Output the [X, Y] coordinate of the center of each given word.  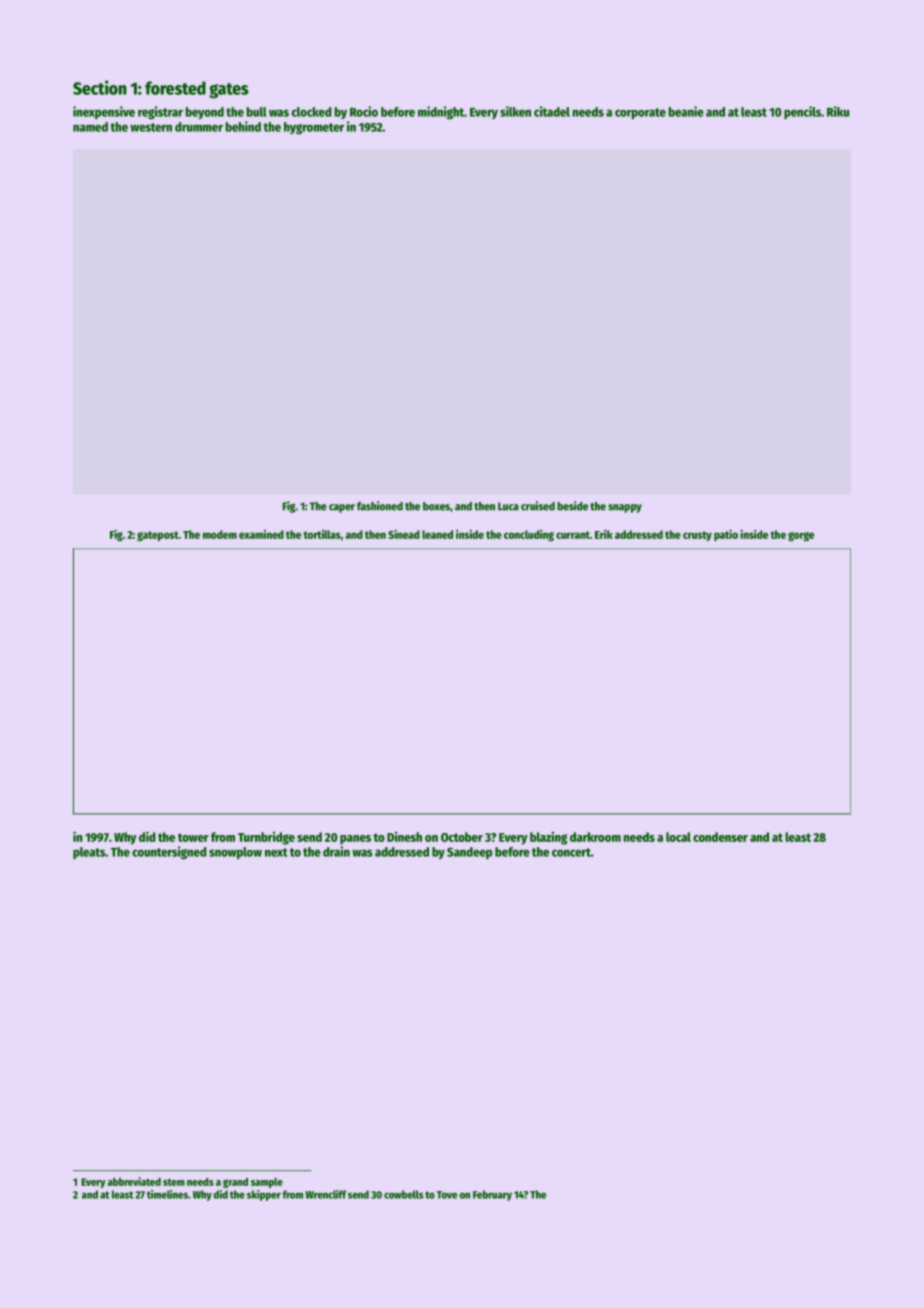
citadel [552, 111]
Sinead [404, 534]
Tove [447, 1195]
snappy [625, 508]
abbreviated [134, 1181]
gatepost [158, 536]
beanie [686, 111]
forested [175, 88]
